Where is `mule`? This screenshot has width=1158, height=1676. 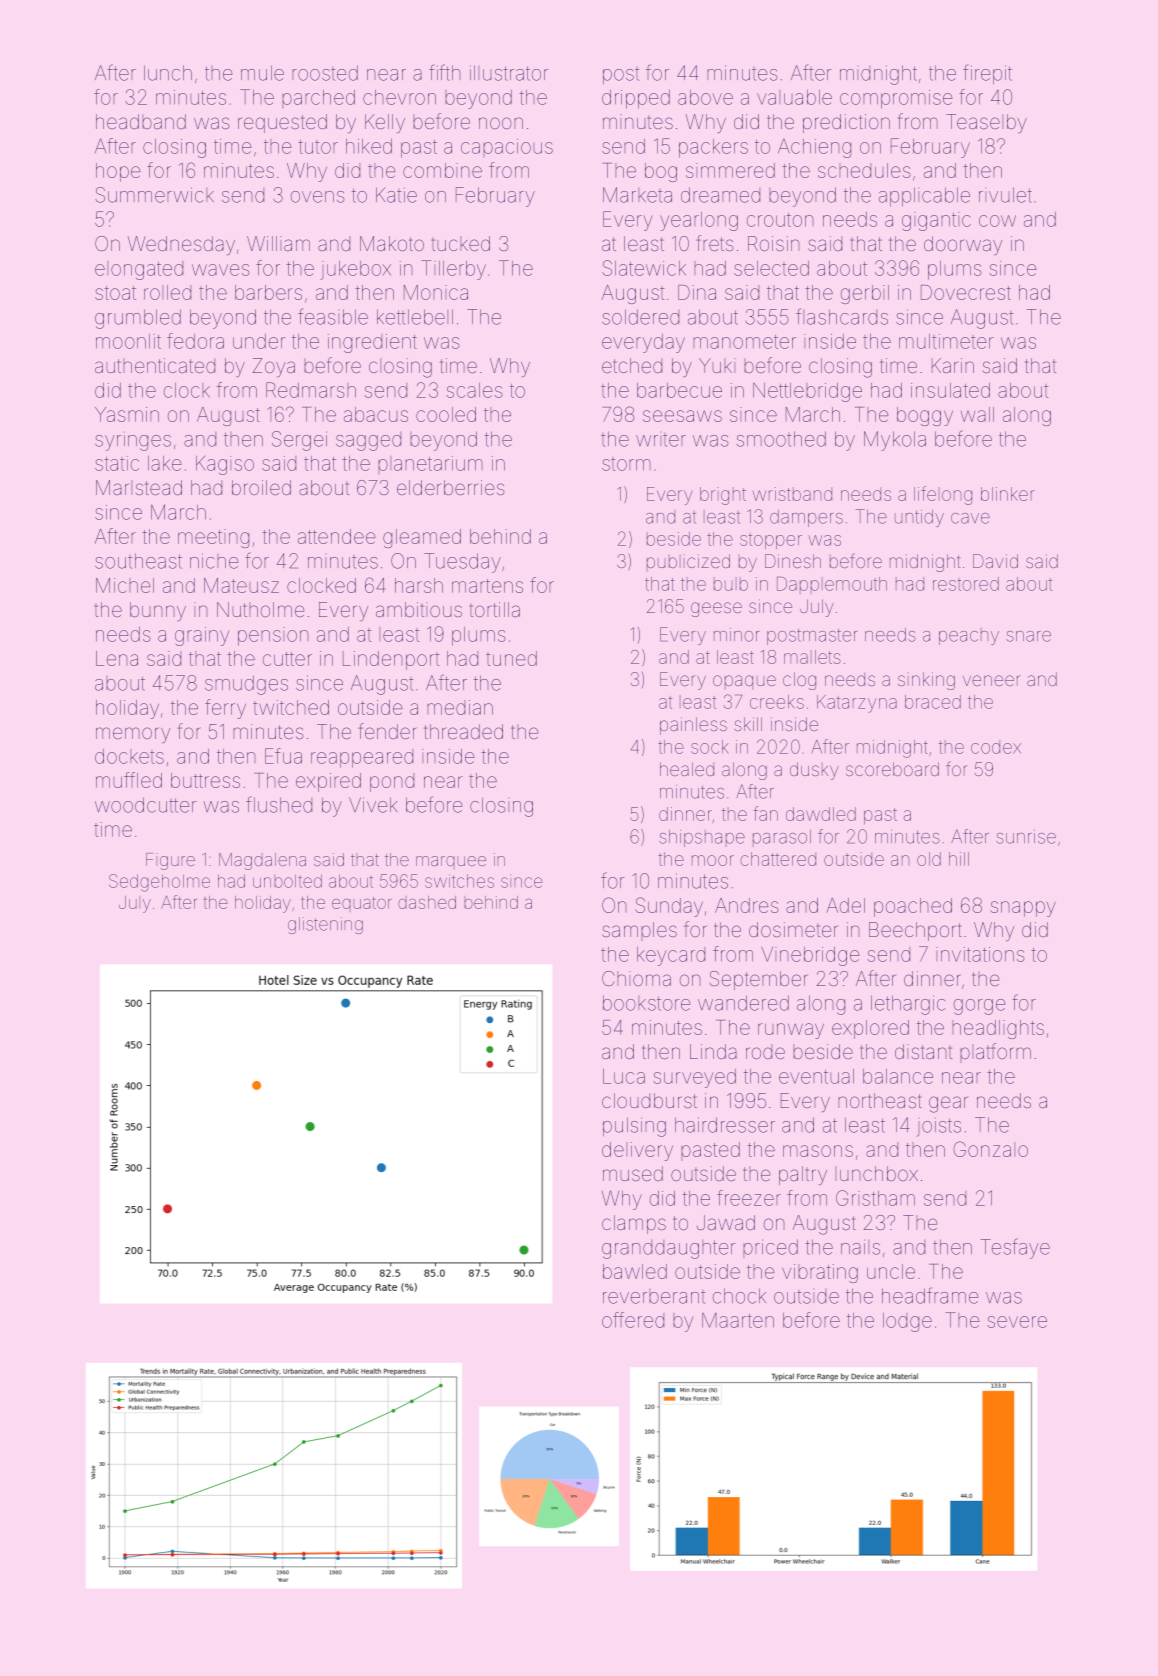
mule is located at coordinates (262, 73).
